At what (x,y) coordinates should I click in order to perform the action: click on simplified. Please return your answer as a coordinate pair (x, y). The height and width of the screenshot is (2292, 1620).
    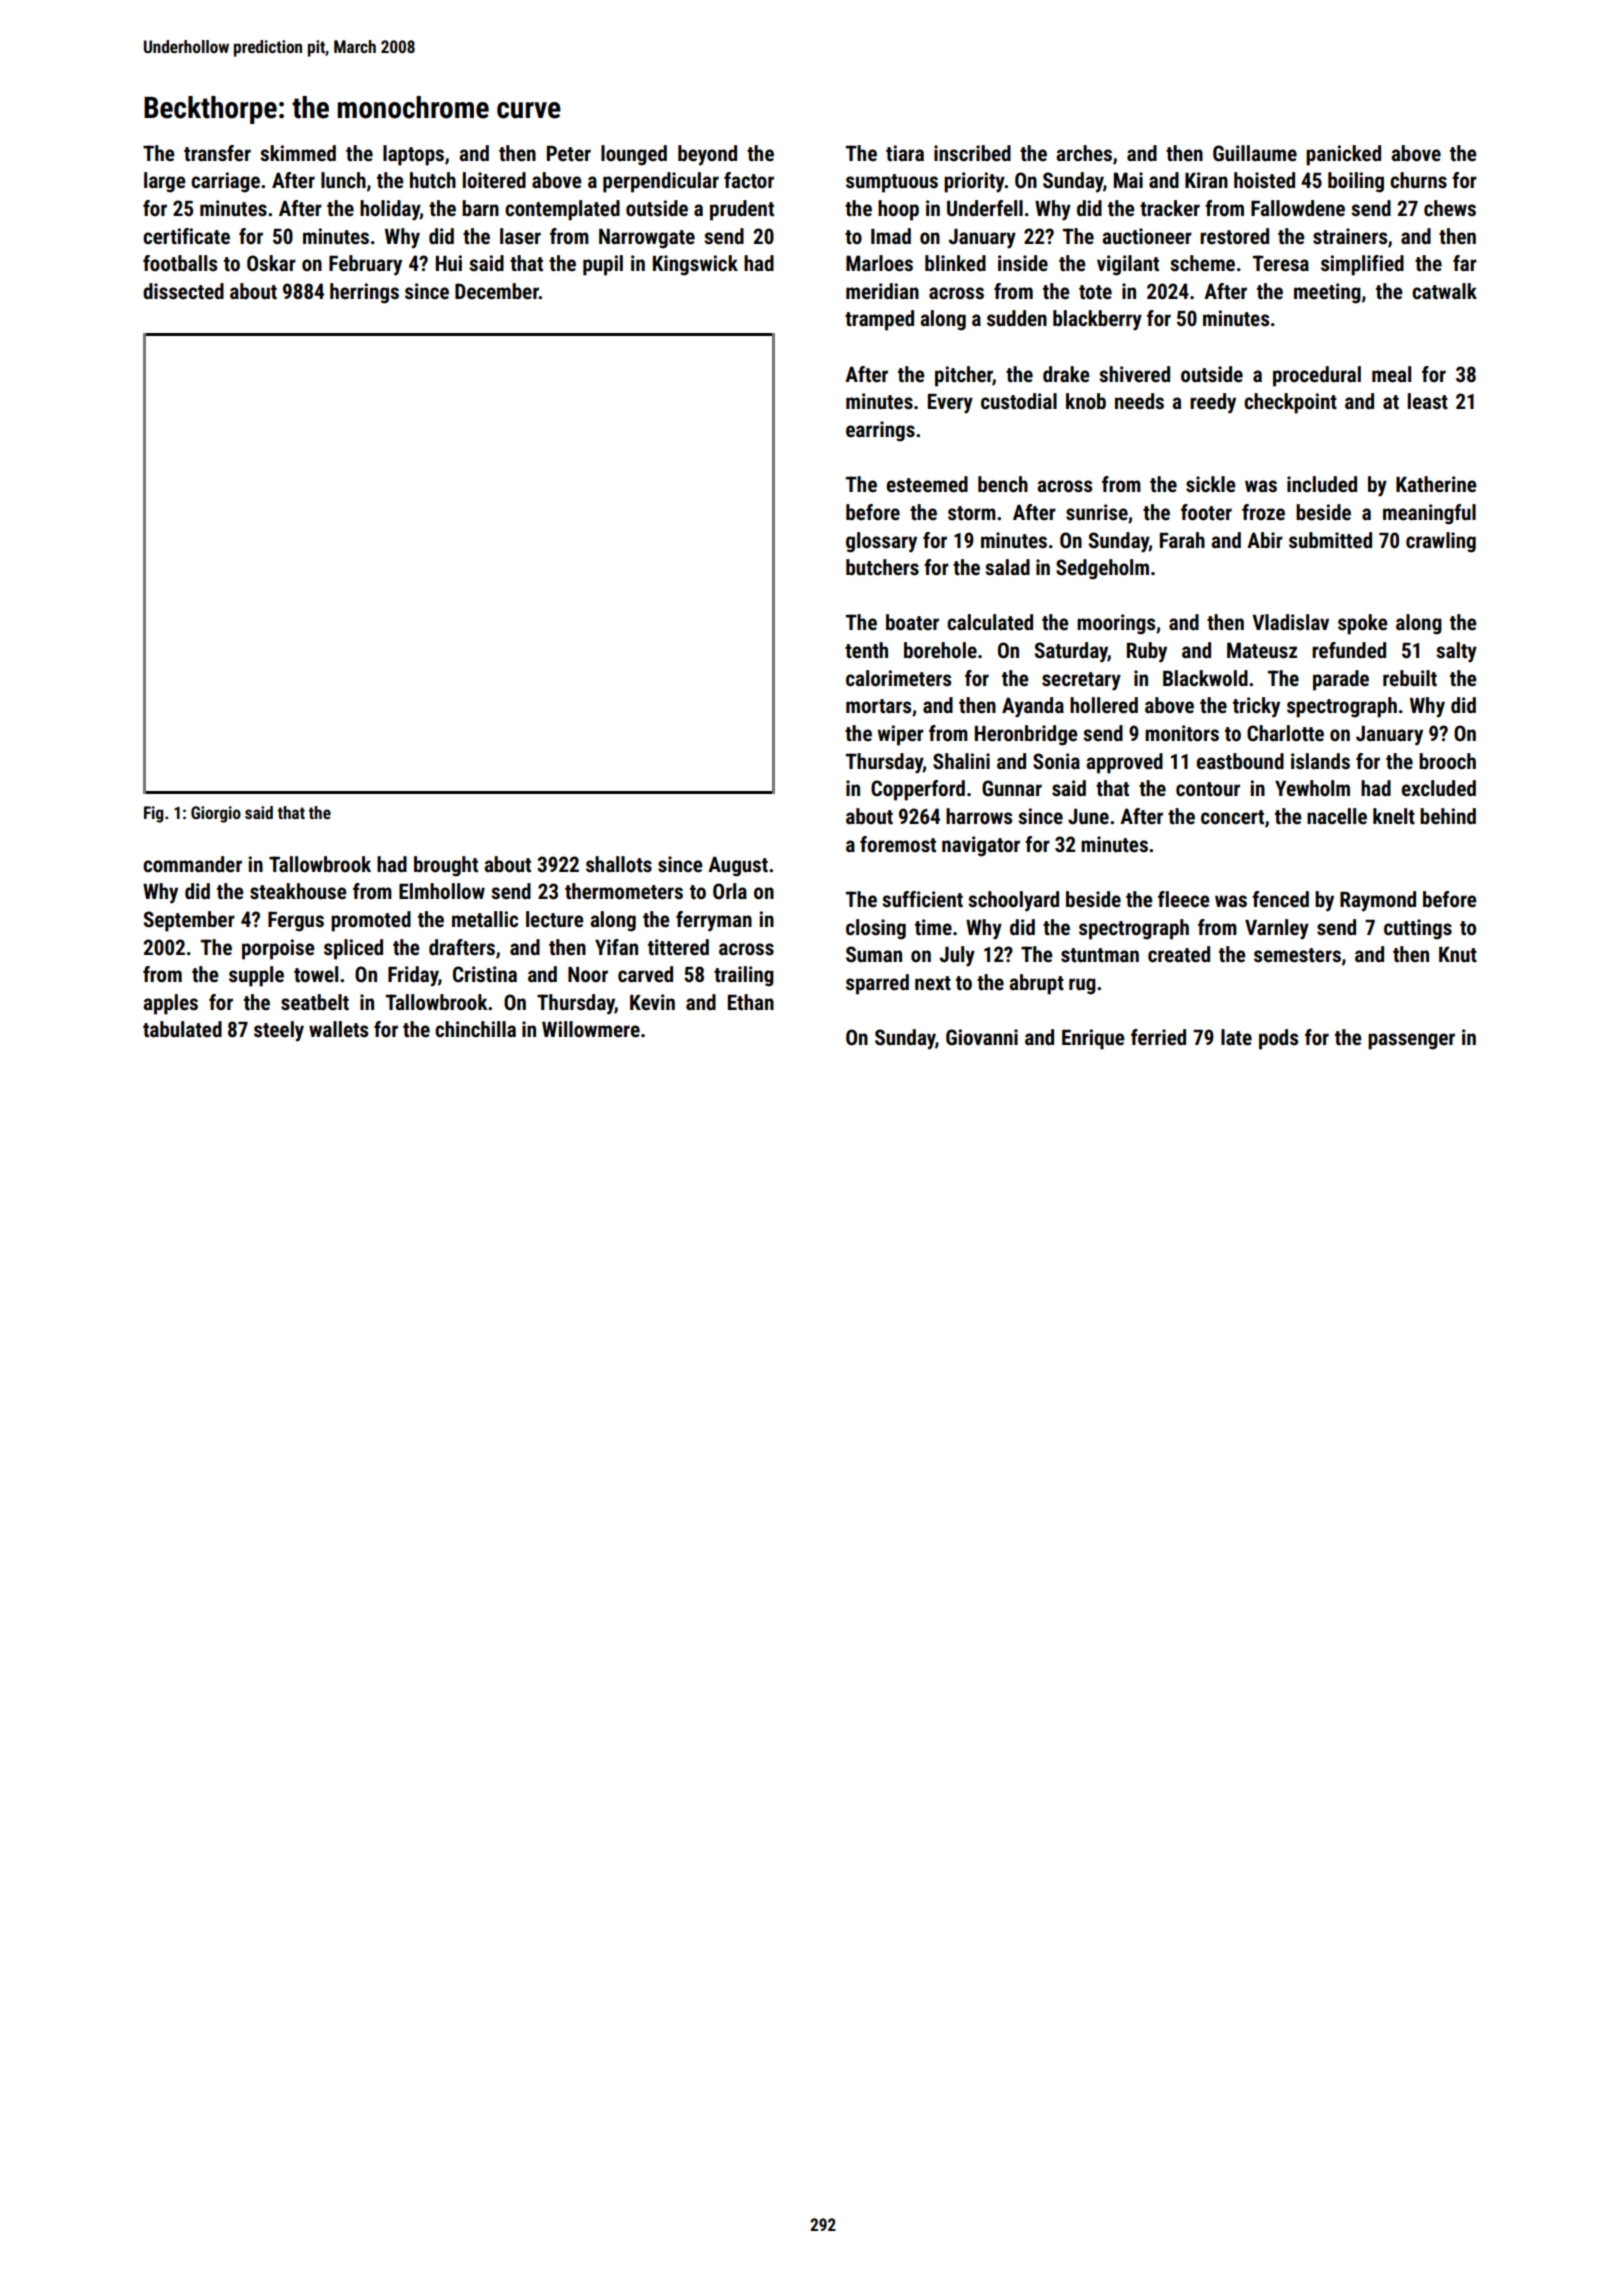
    Looking at the image, I should click on (1362, 265).
